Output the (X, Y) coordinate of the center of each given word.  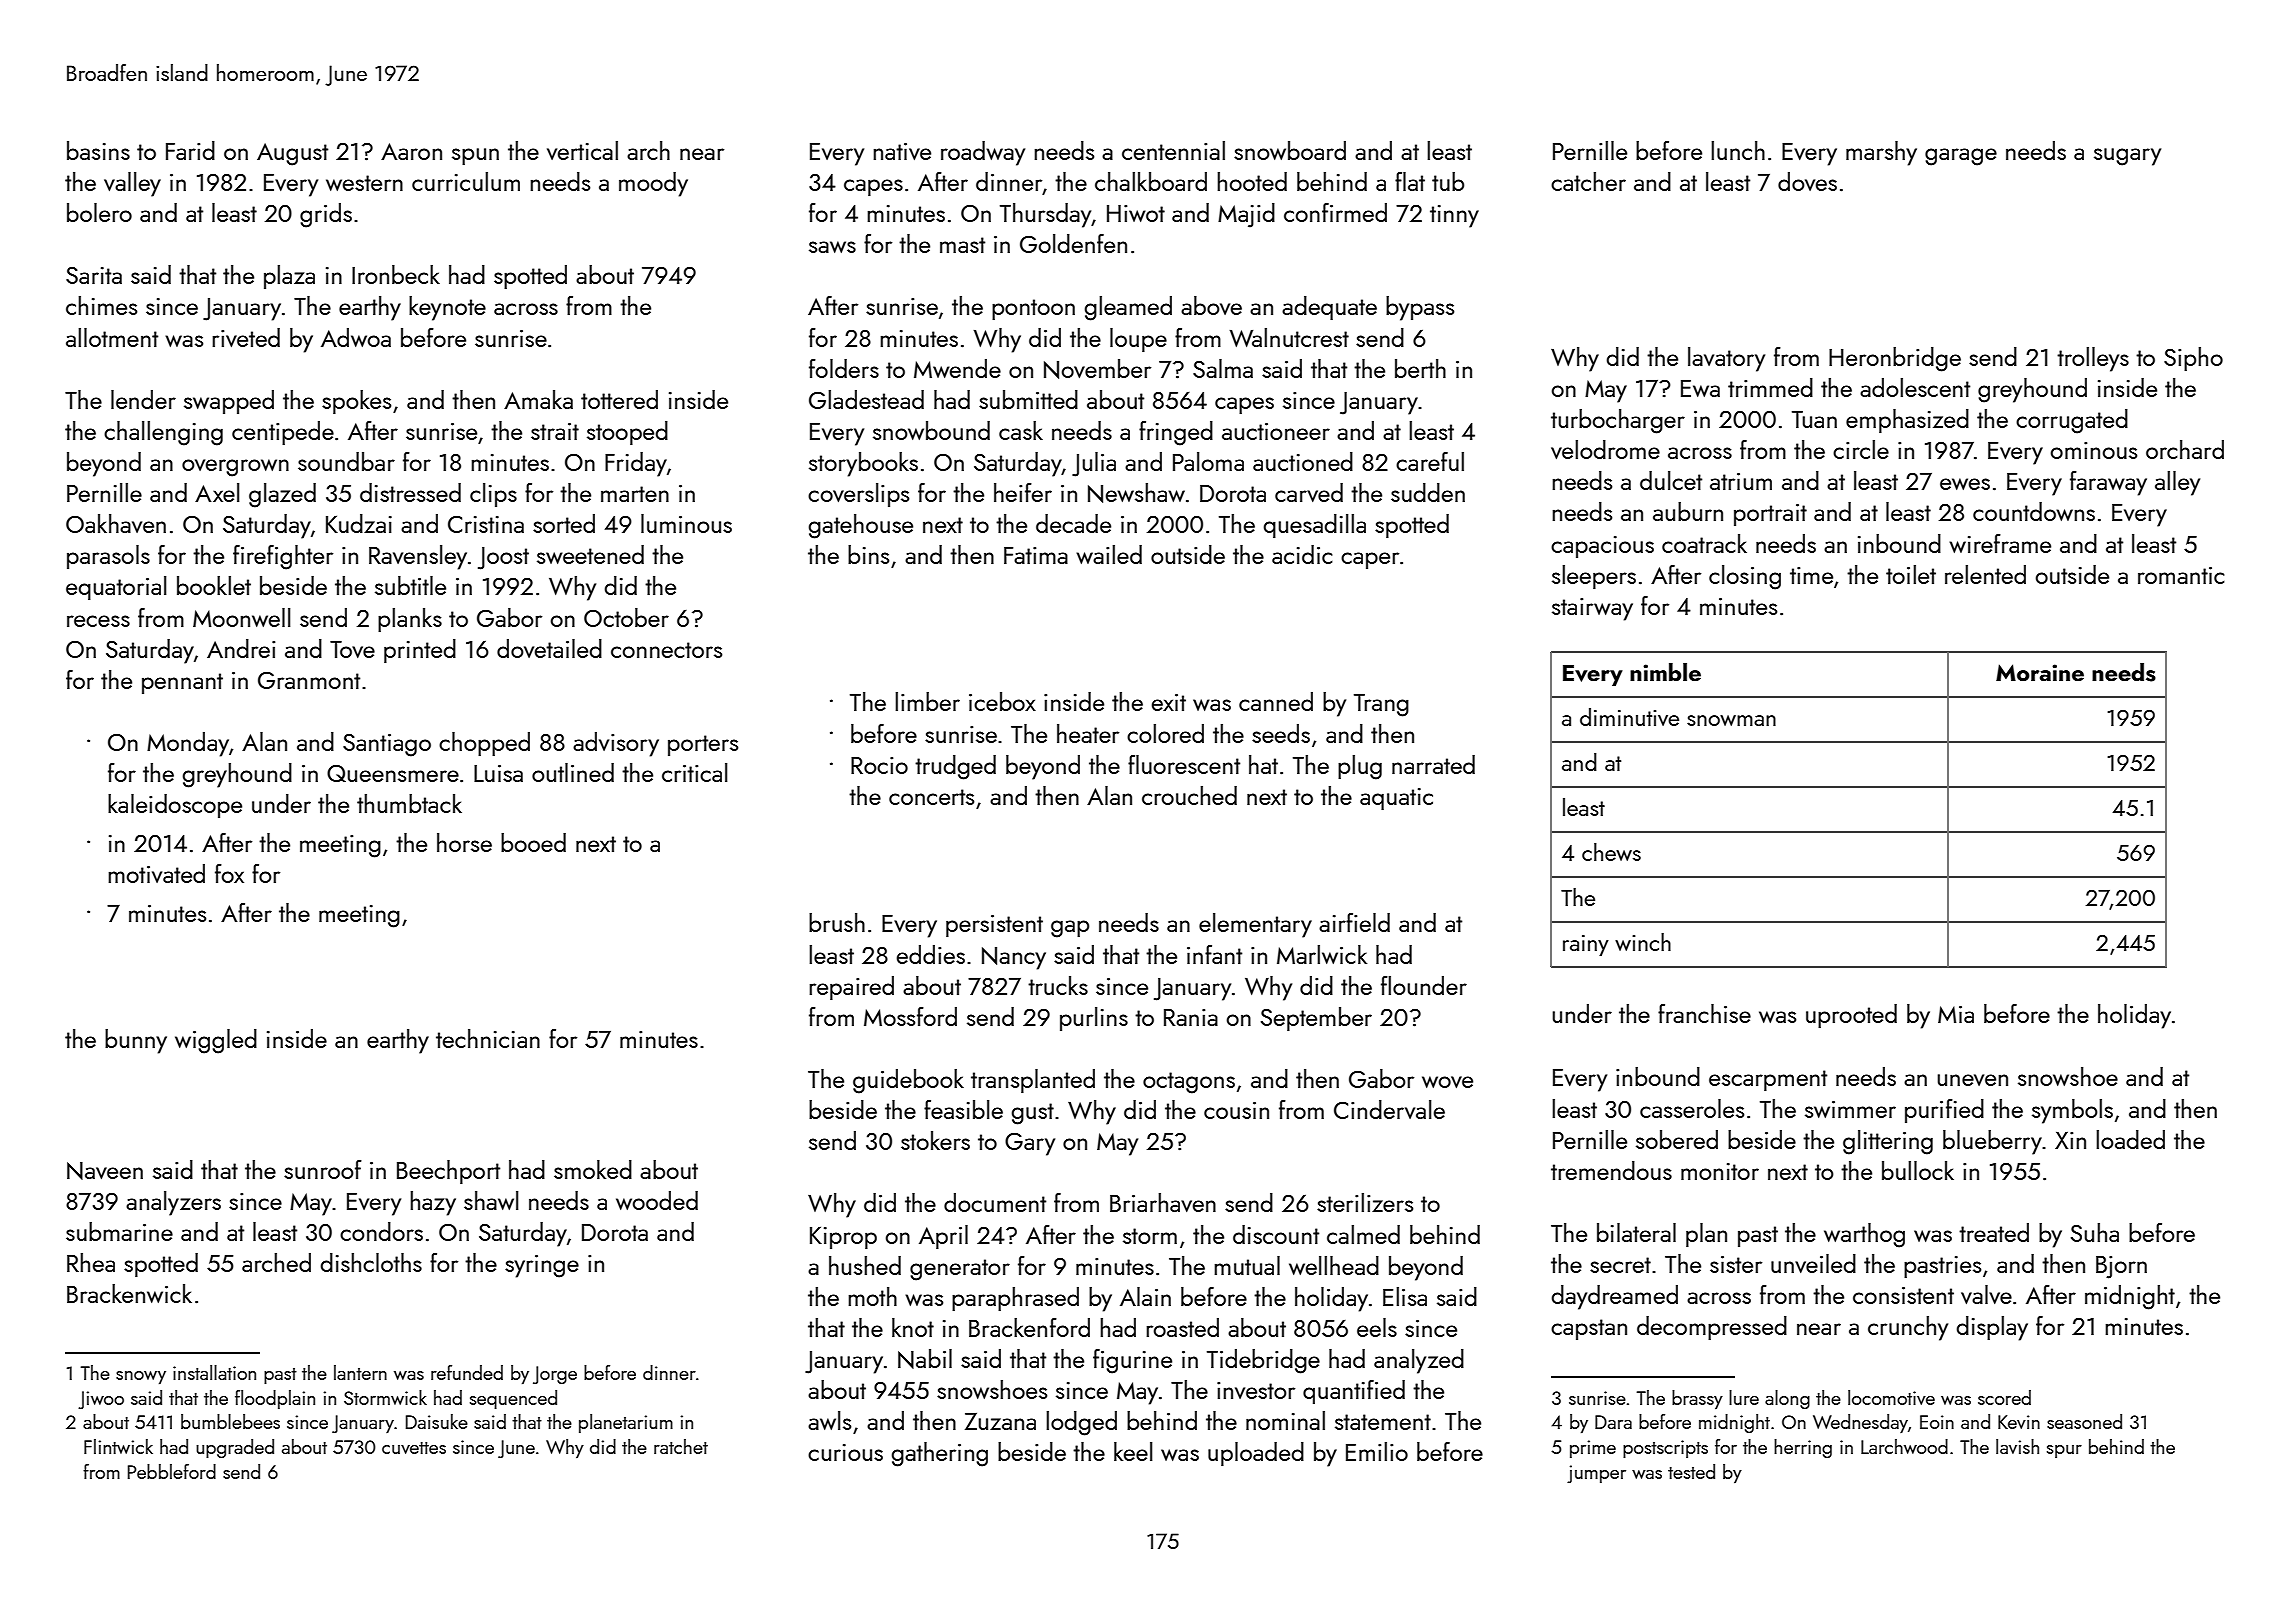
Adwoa (356, 337)
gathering (940, 1454)
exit (1169, 702)
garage (1961, 157)
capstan (1589, 1329)
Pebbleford (172, 1471)
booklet (214, 585)
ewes (1965, 484)
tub (1448, 181)
